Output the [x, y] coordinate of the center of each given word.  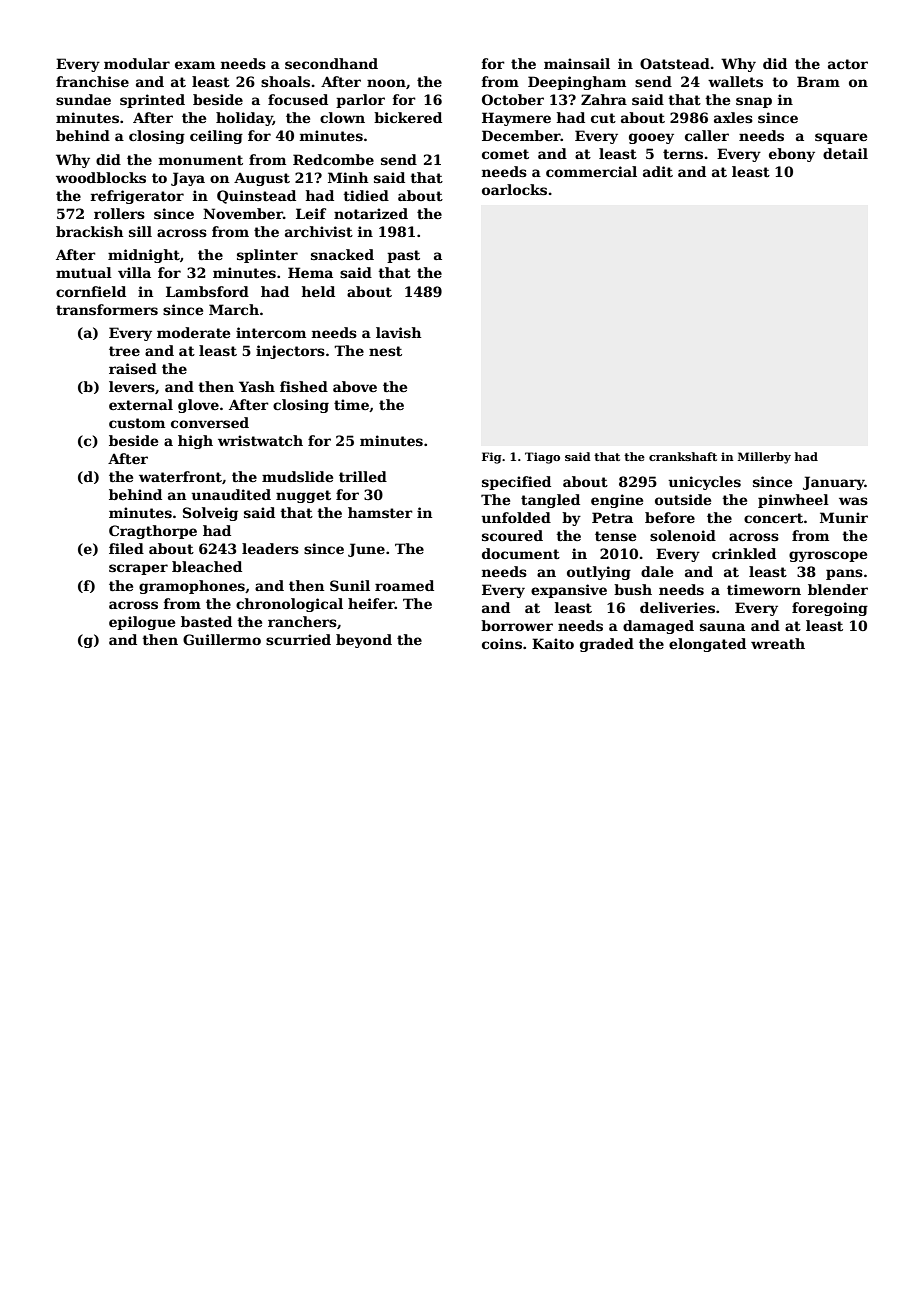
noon [386, 83]
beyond [364, 641]
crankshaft [683, 456]
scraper [138, 569]
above [355, 386]
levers [132, 386]
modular [137, 63]
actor [848, 64]
